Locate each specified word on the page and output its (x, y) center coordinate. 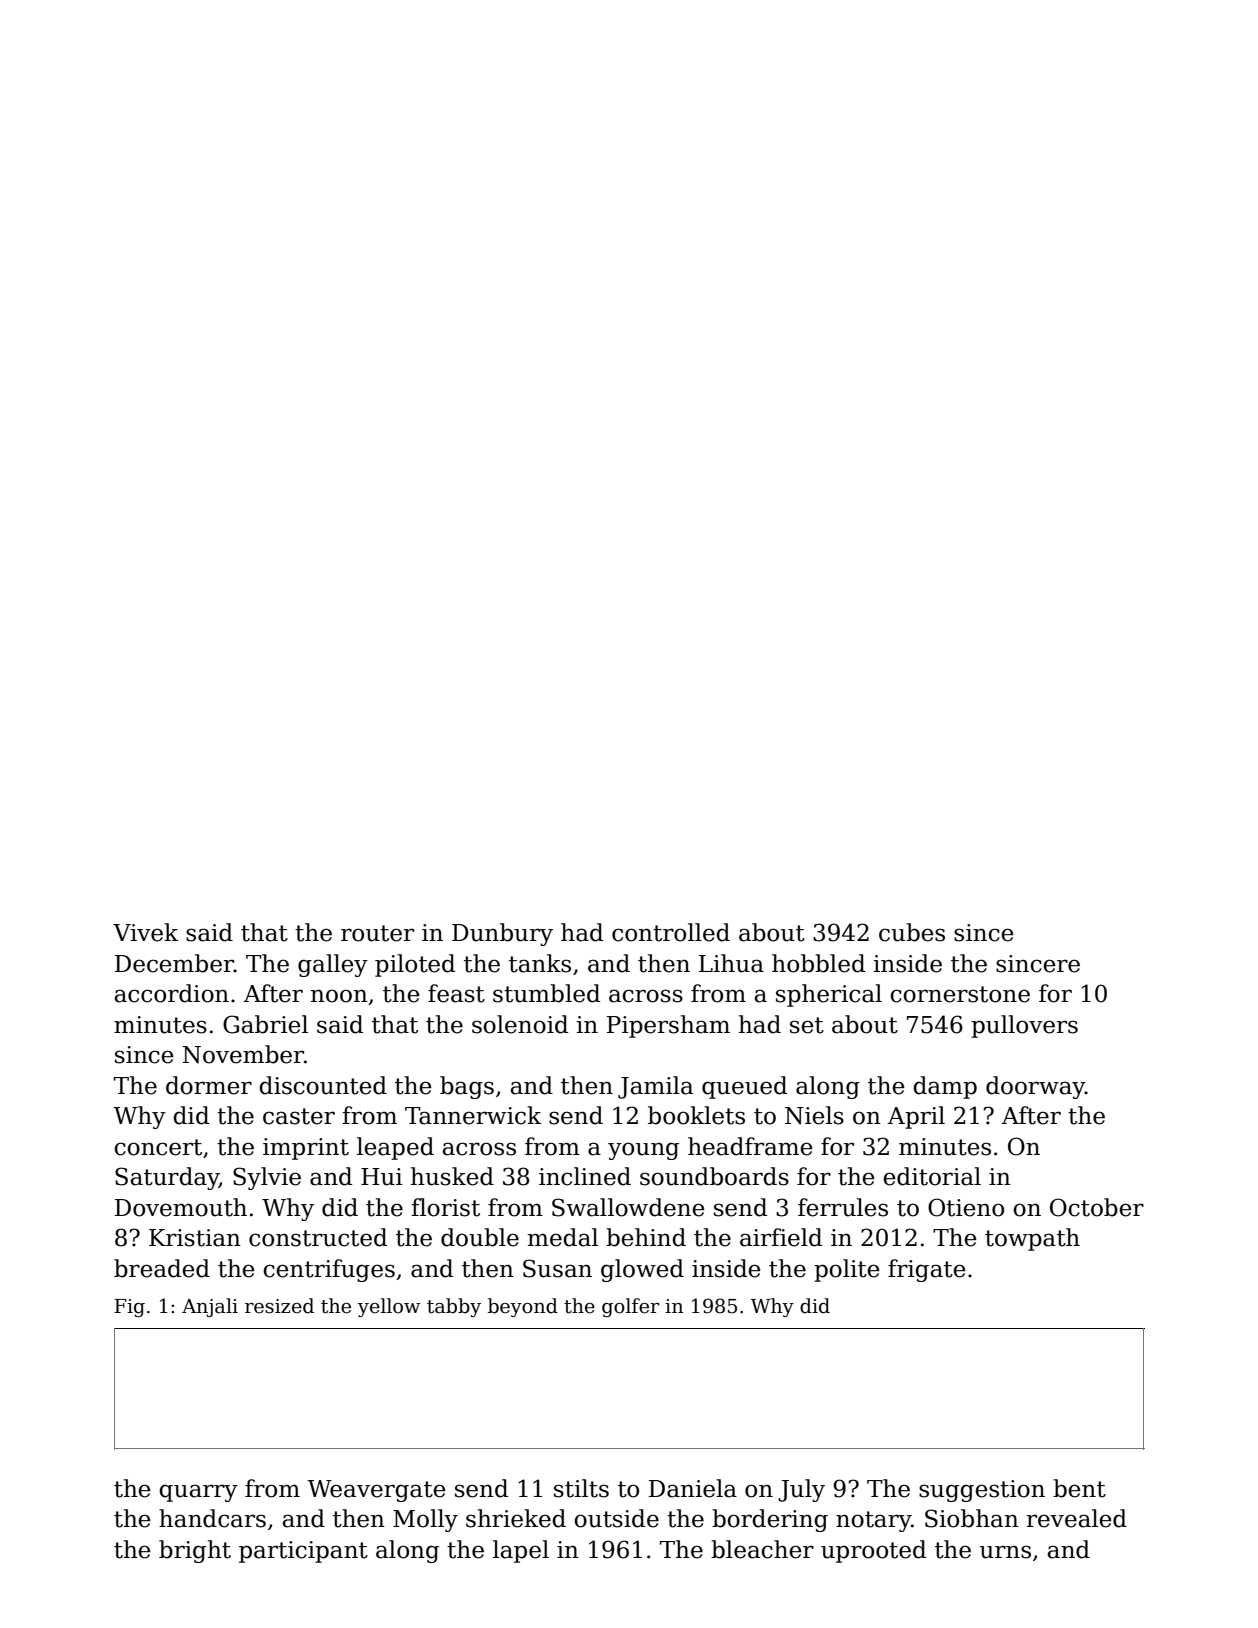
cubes (912, 932)
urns (1005, 1552)
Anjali (210, 1307)
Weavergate (376, 1491)
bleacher (762, 1549)
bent (1079, 1488)
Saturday (167, 1178)
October (1097, 1207)
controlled (671, 932)
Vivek (146, 932)
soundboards (714, 1176)
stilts (581, 1488)
